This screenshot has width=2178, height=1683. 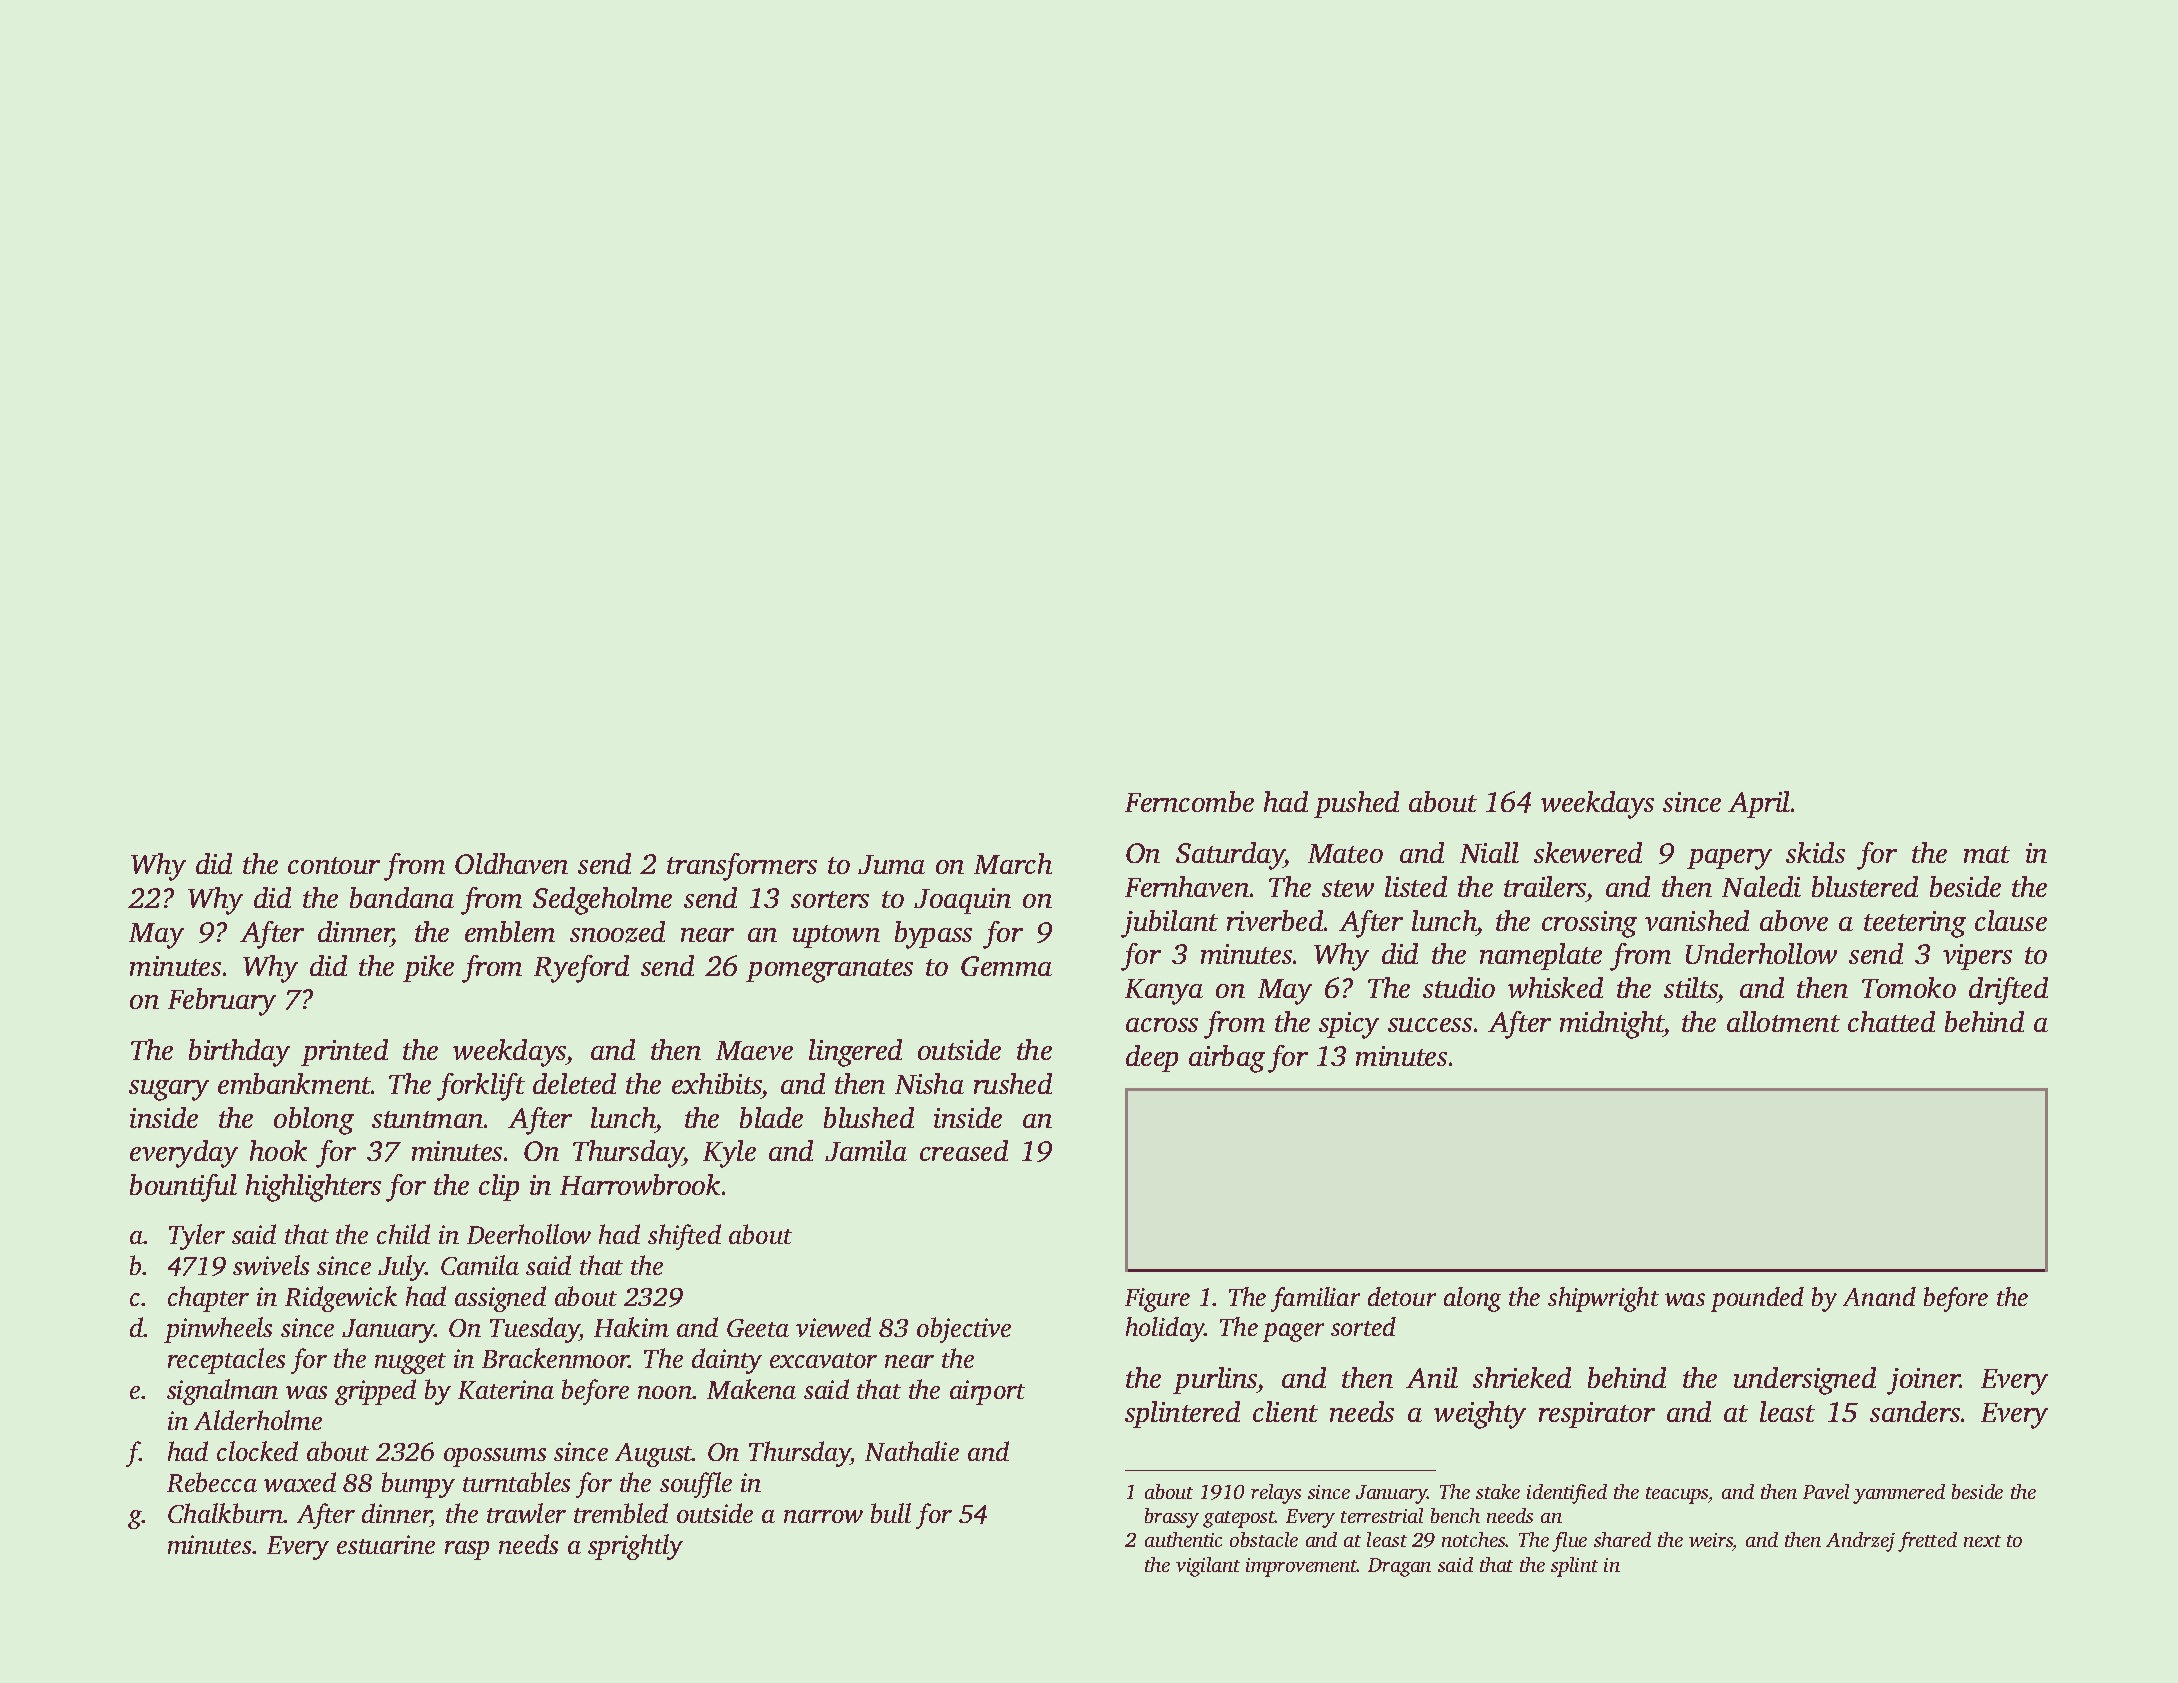 I want to click on vipers, so click(x=1977, y=957).
